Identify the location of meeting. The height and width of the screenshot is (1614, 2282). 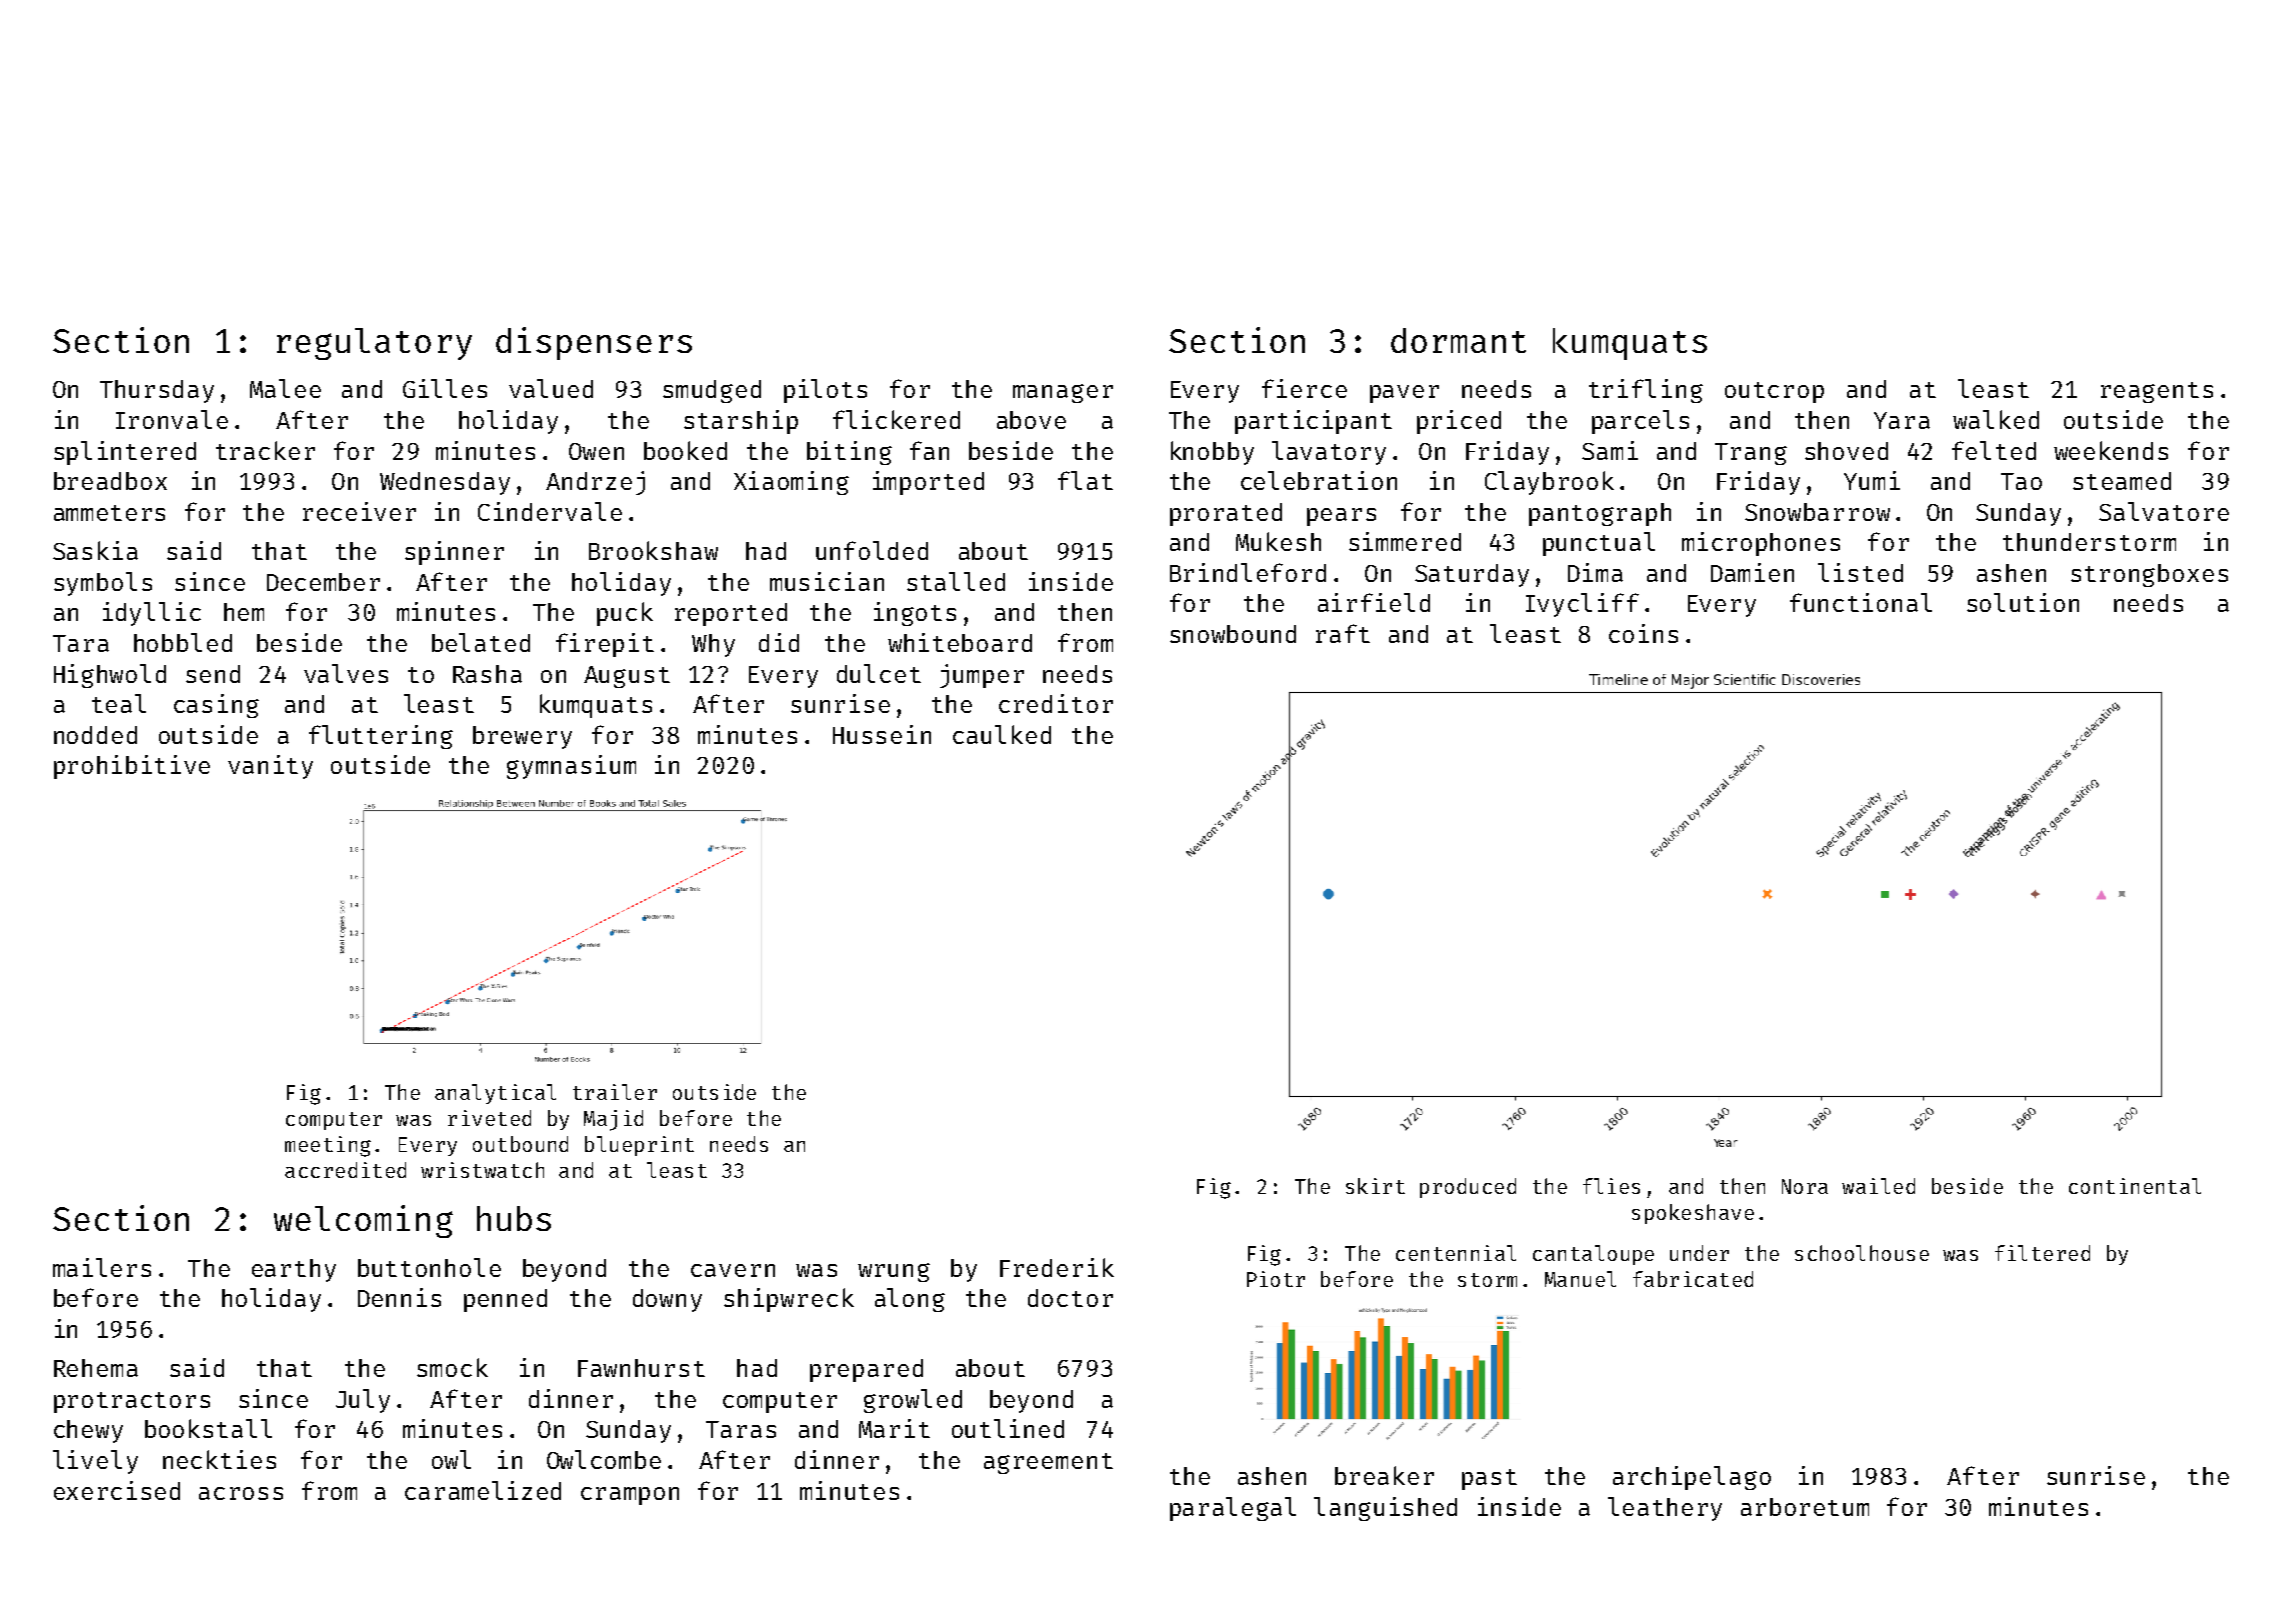
(328, 1146).
